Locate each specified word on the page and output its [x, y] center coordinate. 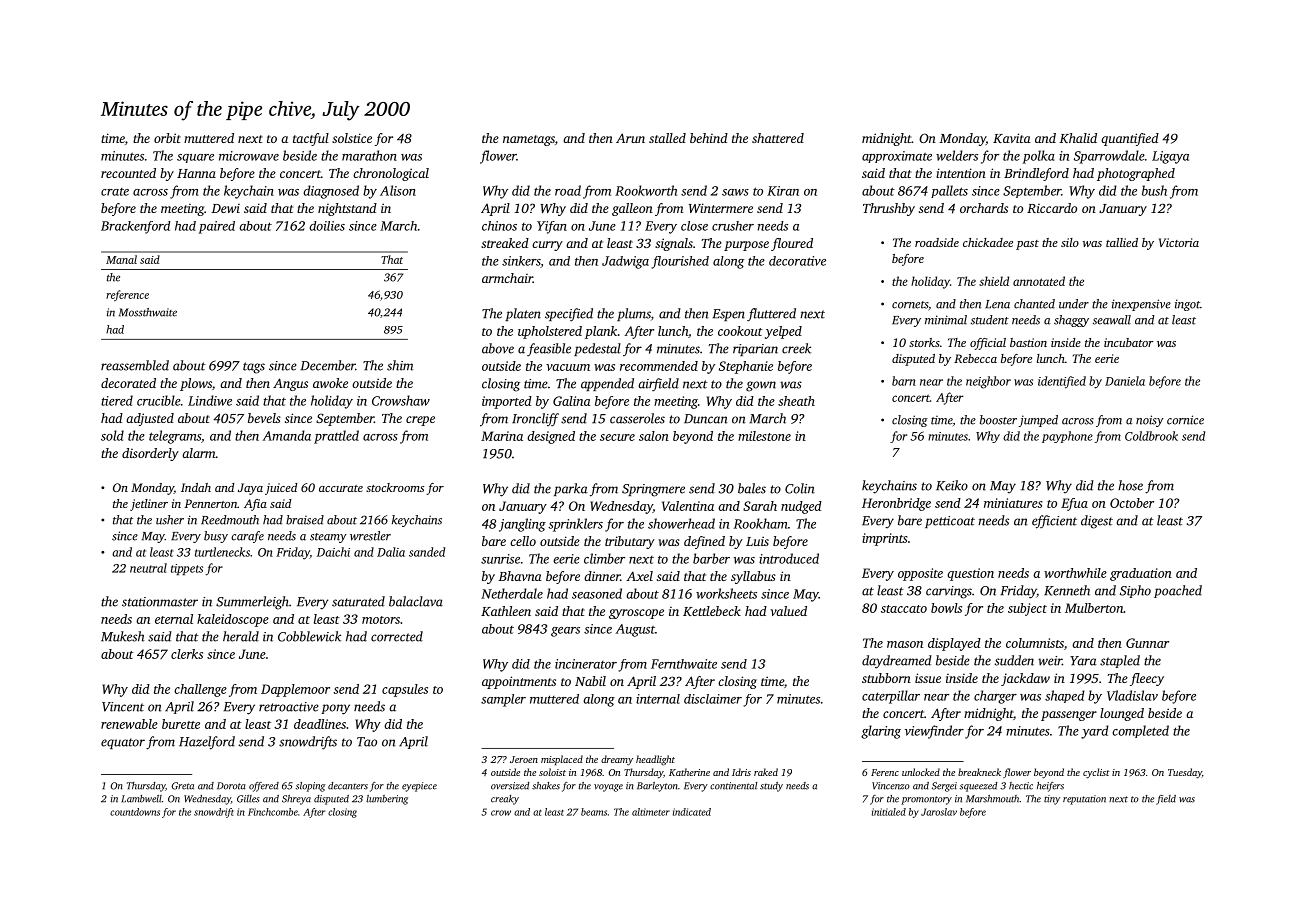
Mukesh [123, 636]
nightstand [347, 209]
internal [658, 699]
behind [709, 138]
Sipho [1135, 591]
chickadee [988, 242]
